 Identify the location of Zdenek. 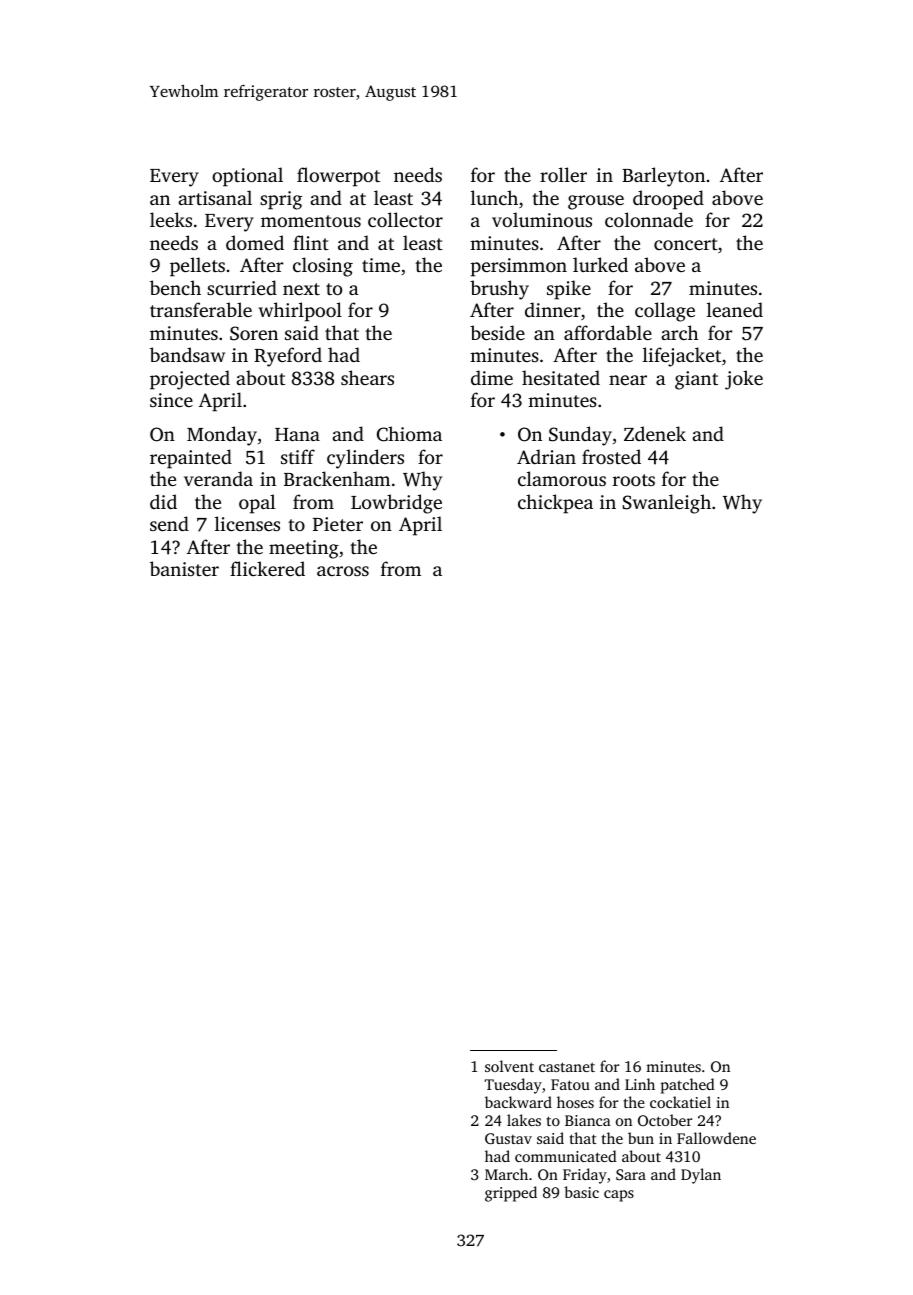
(655, 433).
